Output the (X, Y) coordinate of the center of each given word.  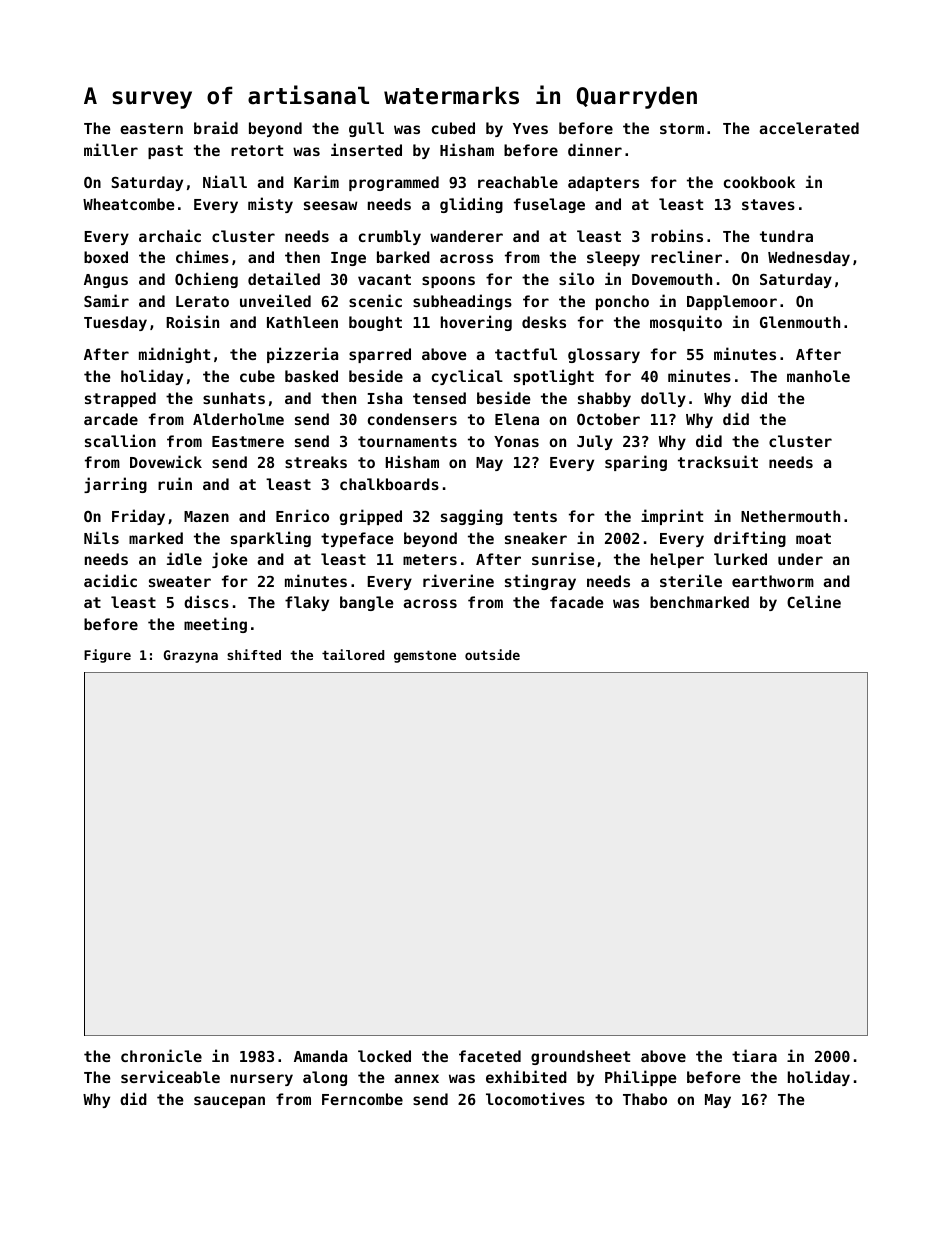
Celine (814, 601)
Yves (530, 128)
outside (492, 654)
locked (384, 1056)
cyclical (467, 377)
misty (270, 205)
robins (677, 235)
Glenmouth (800, 322)
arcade (111, 419)
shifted (254, 654)
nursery (262, 1080)
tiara (754, 1055)
